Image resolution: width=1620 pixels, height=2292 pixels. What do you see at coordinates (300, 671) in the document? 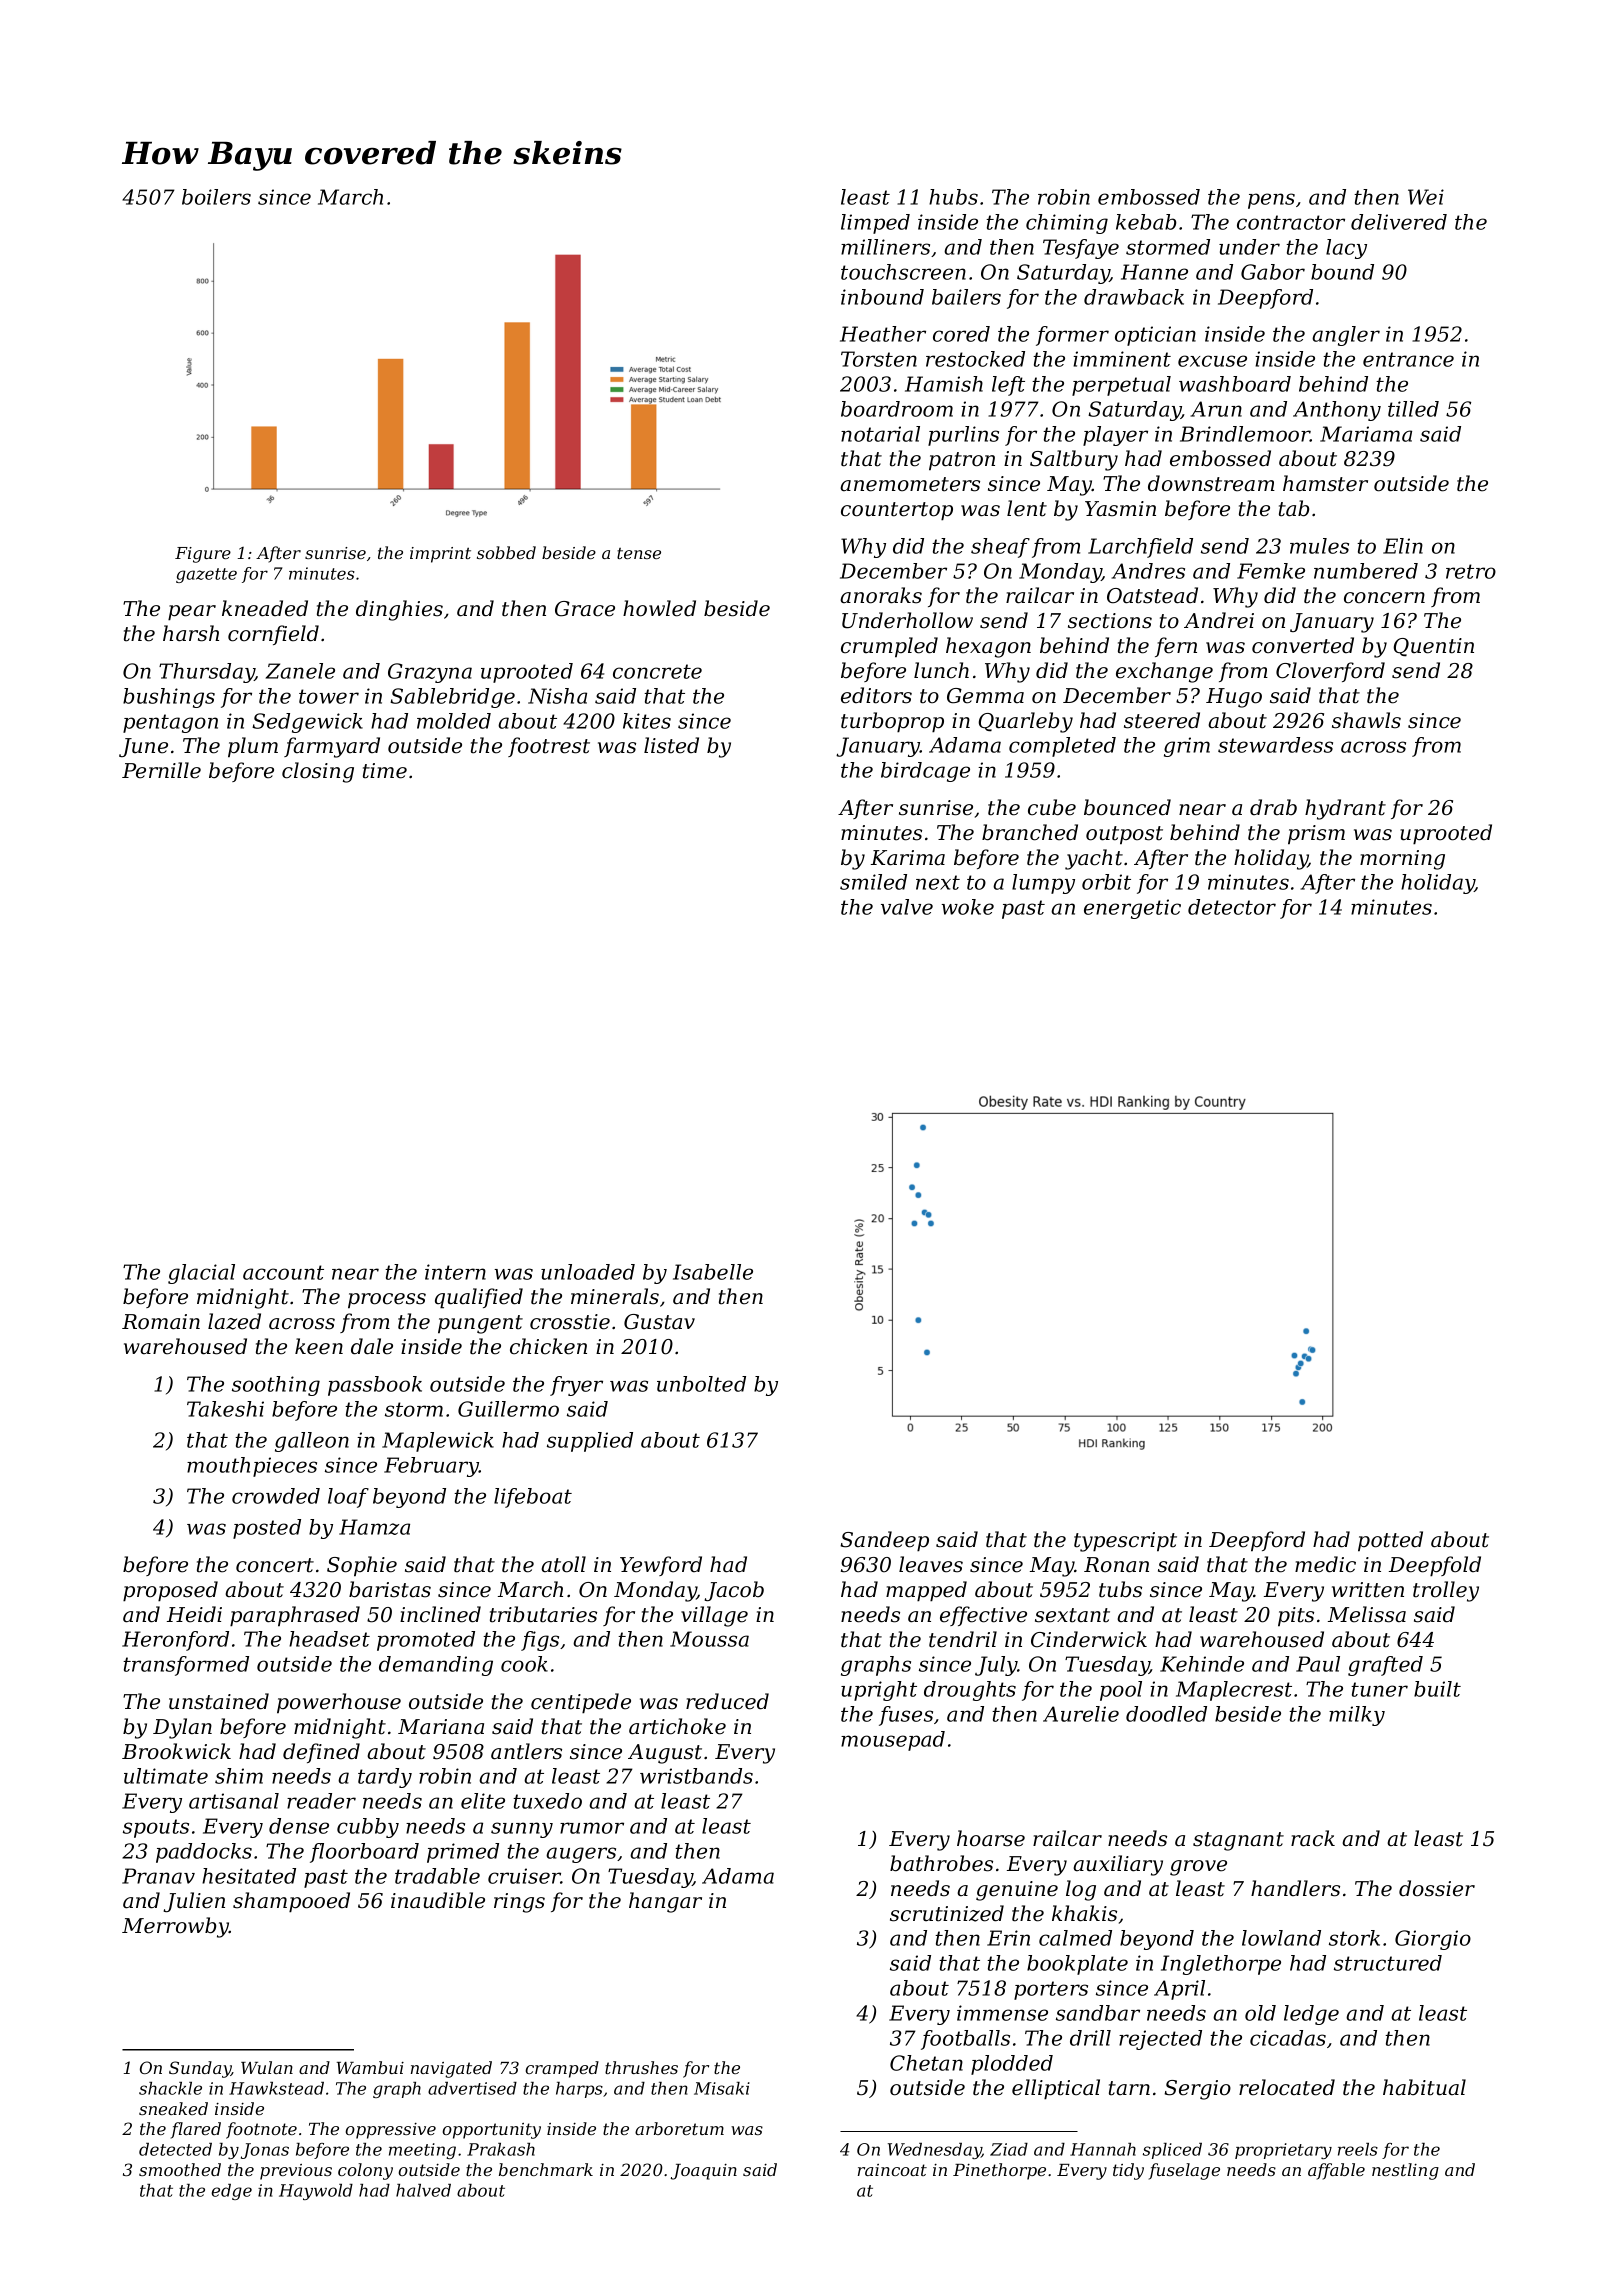
I see `Zanele` at bounding box center [300, 671].
